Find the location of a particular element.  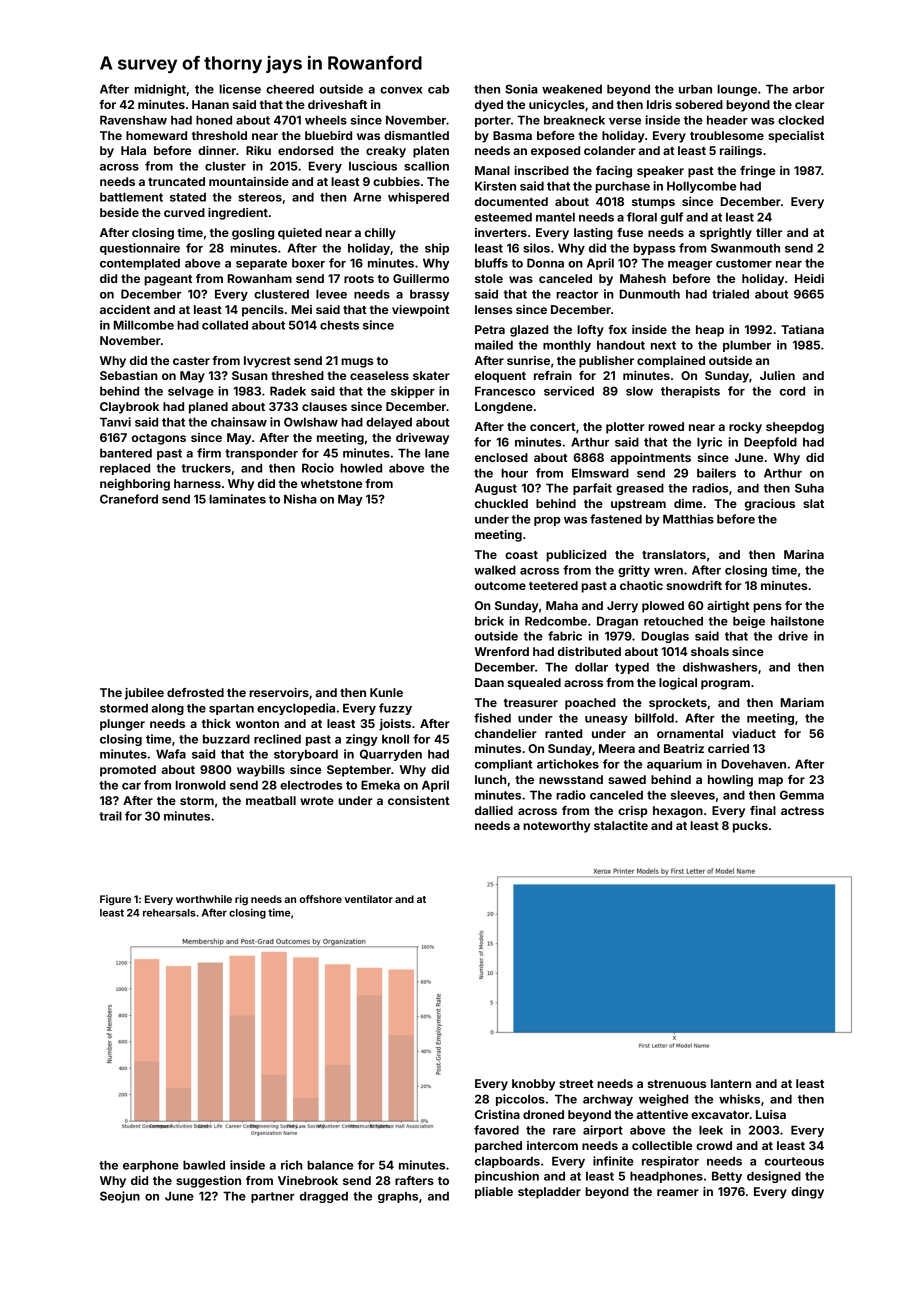

hailstone is located at coordinates (797, 621).
